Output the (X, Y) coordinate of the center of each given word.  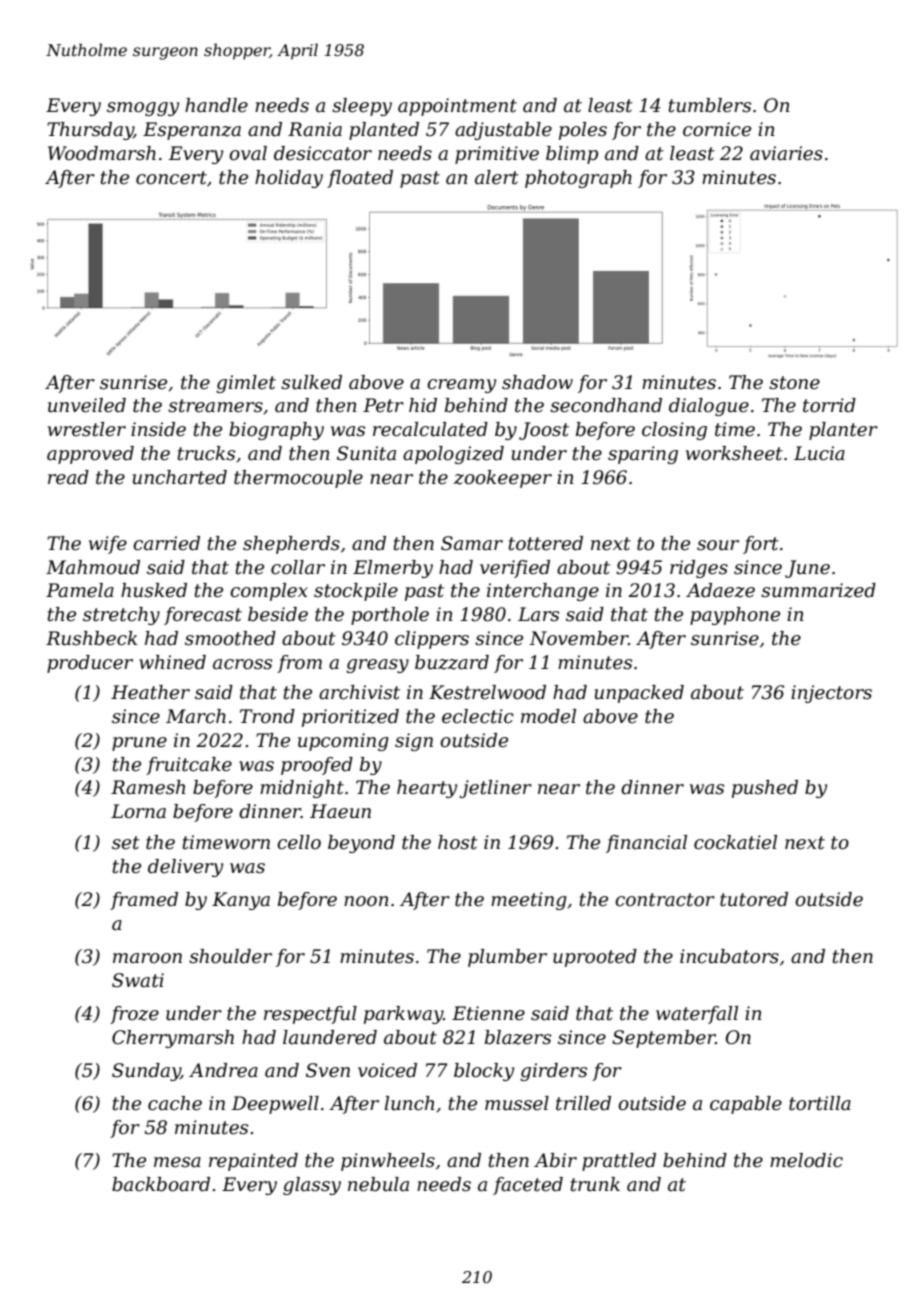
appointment (457, 107)
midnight (302, 789)
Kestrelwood (487, 692)
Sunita (366, 453)
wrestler (87, 429)
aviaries (786, 153)
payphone (735, 616)
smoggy (143, 109)
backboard (161, 1184)
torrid (829, 405)
